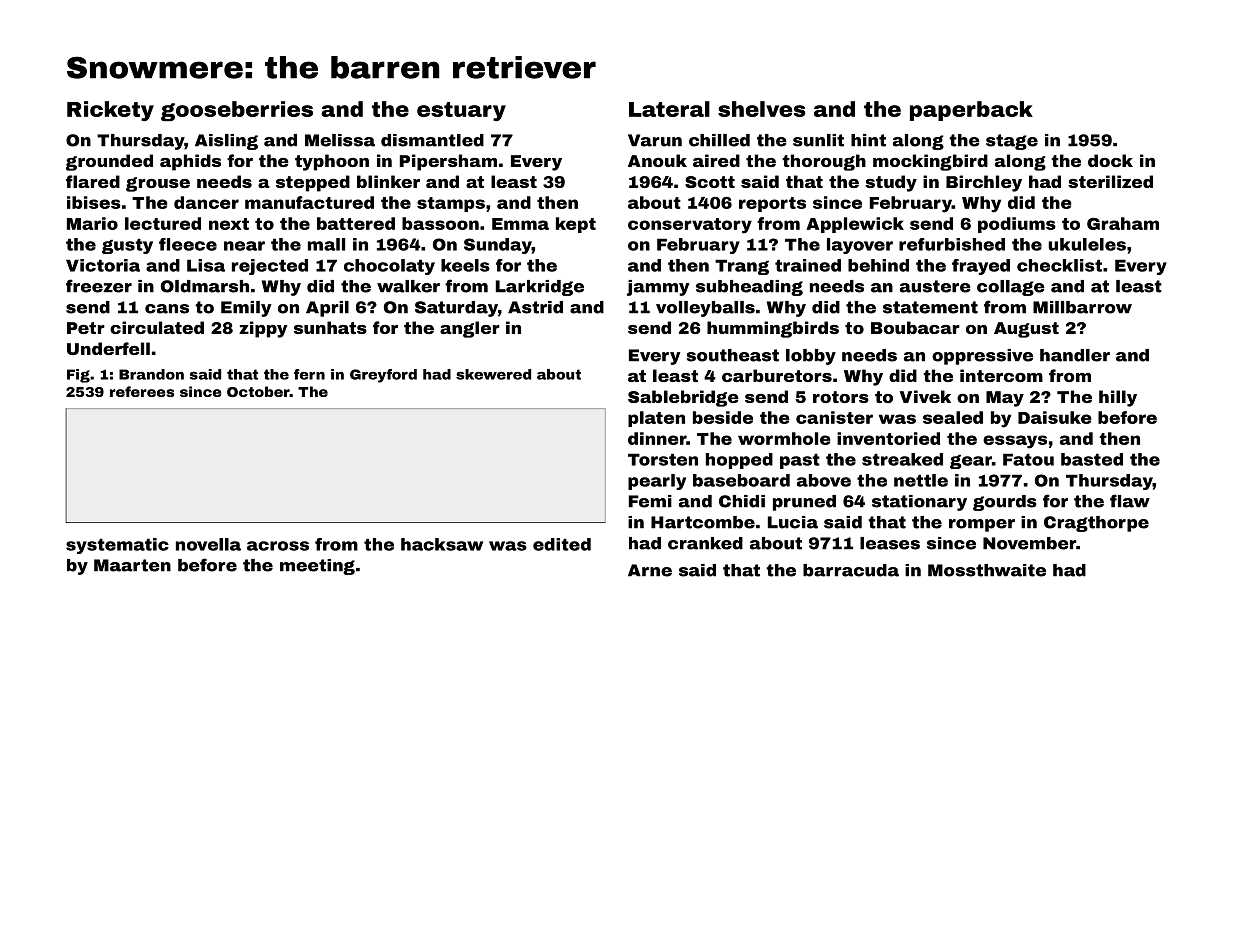 The width and height of the screenshot is (1233, 952). What do you see at coordinates (340, 140) in the screenshot?
I see `Melissa` at bounding box center [340, 140].
